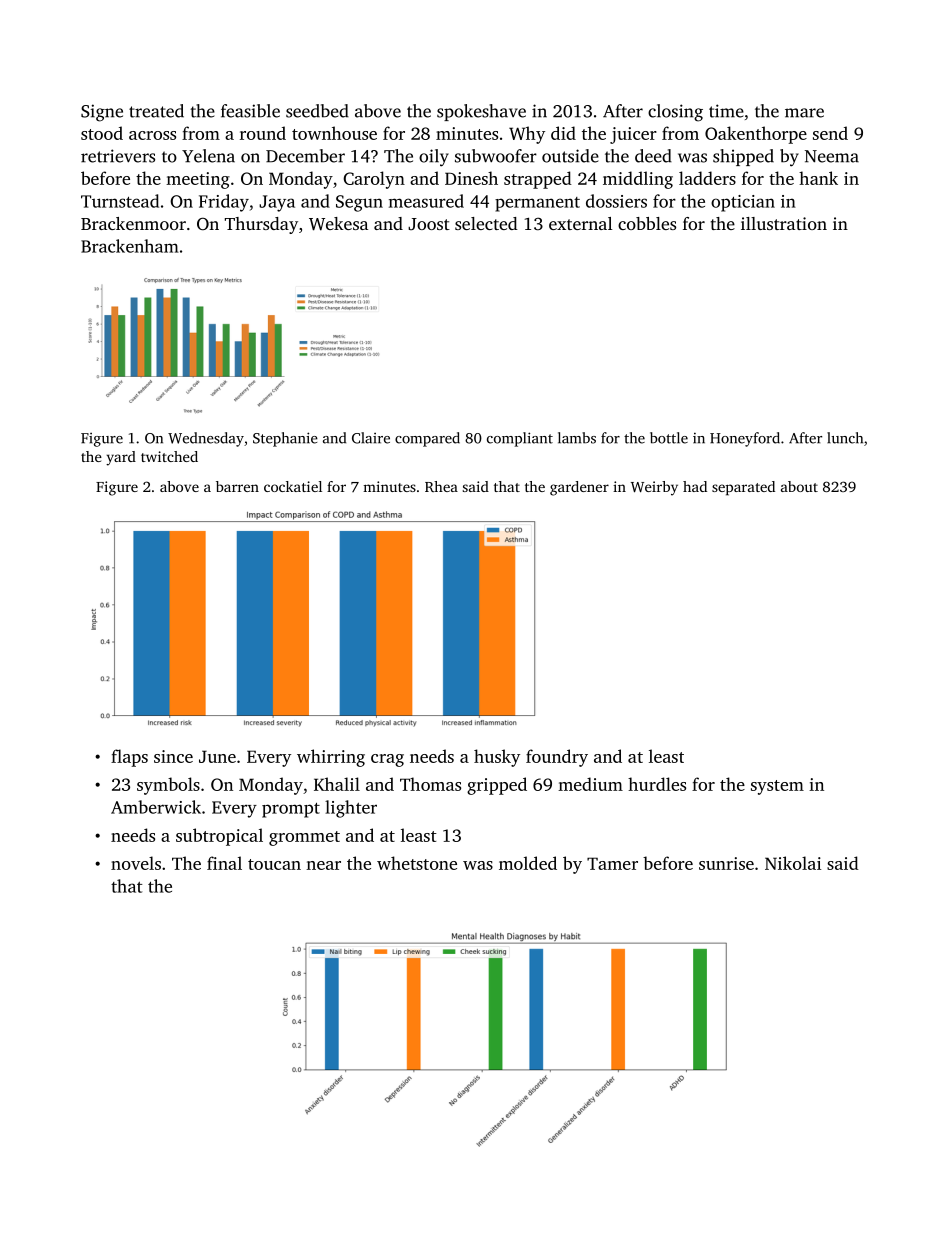 This screenshot has height=1233, width=952. I want to click on sunrise, so click(726, 863).
